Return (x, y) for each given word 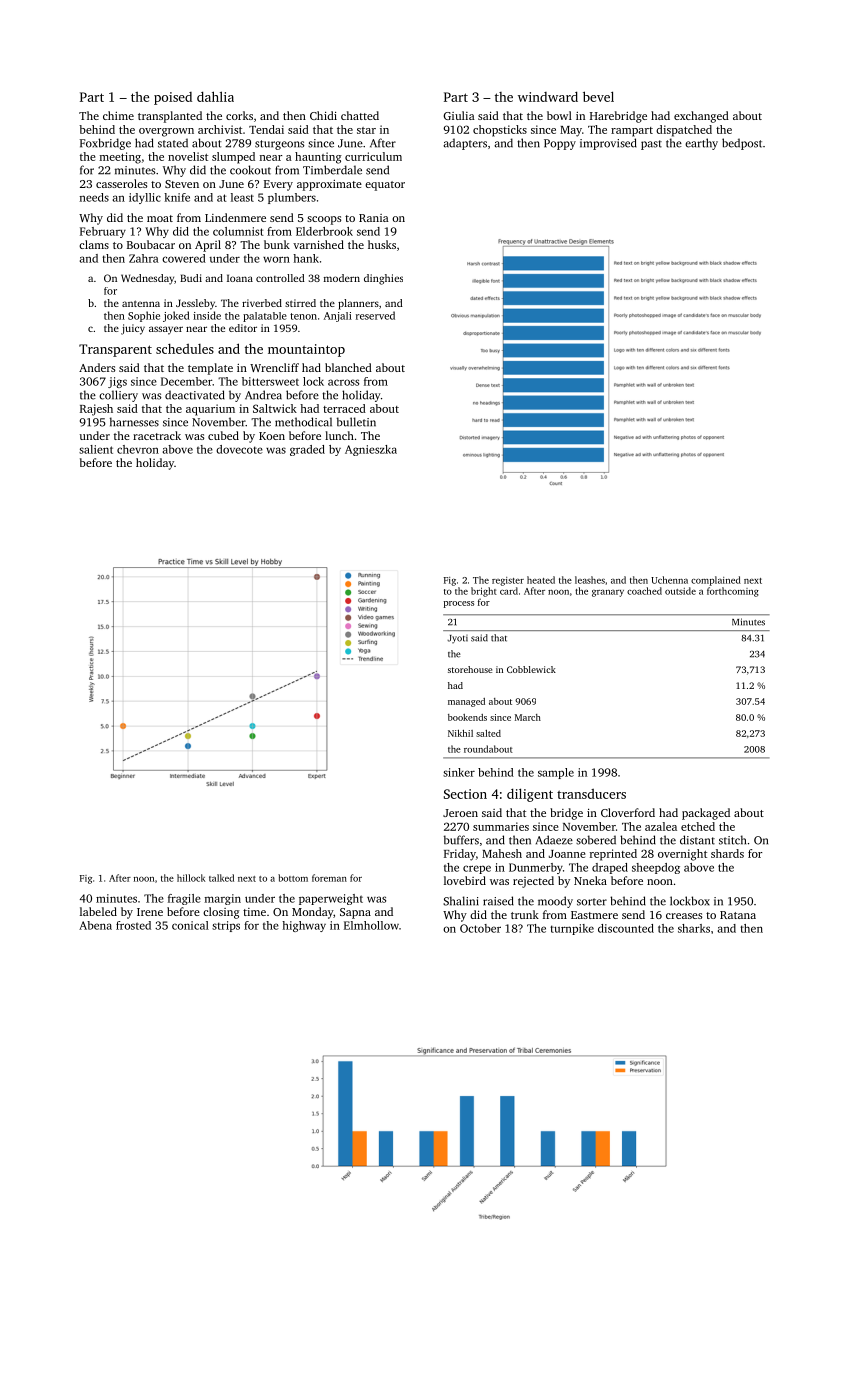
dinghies (383, 279)
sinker (459, 772)
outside (680, 591)
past (651, 145)
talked (221, 878)
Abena (95, 925)
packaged (706, 814)
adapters (465, 144)
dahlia (215, 96)
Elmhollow (371, 925)
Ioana (240, 278)
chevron (138, 449)
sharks (694, 928)
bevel (598, 96)
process (459, 604)
